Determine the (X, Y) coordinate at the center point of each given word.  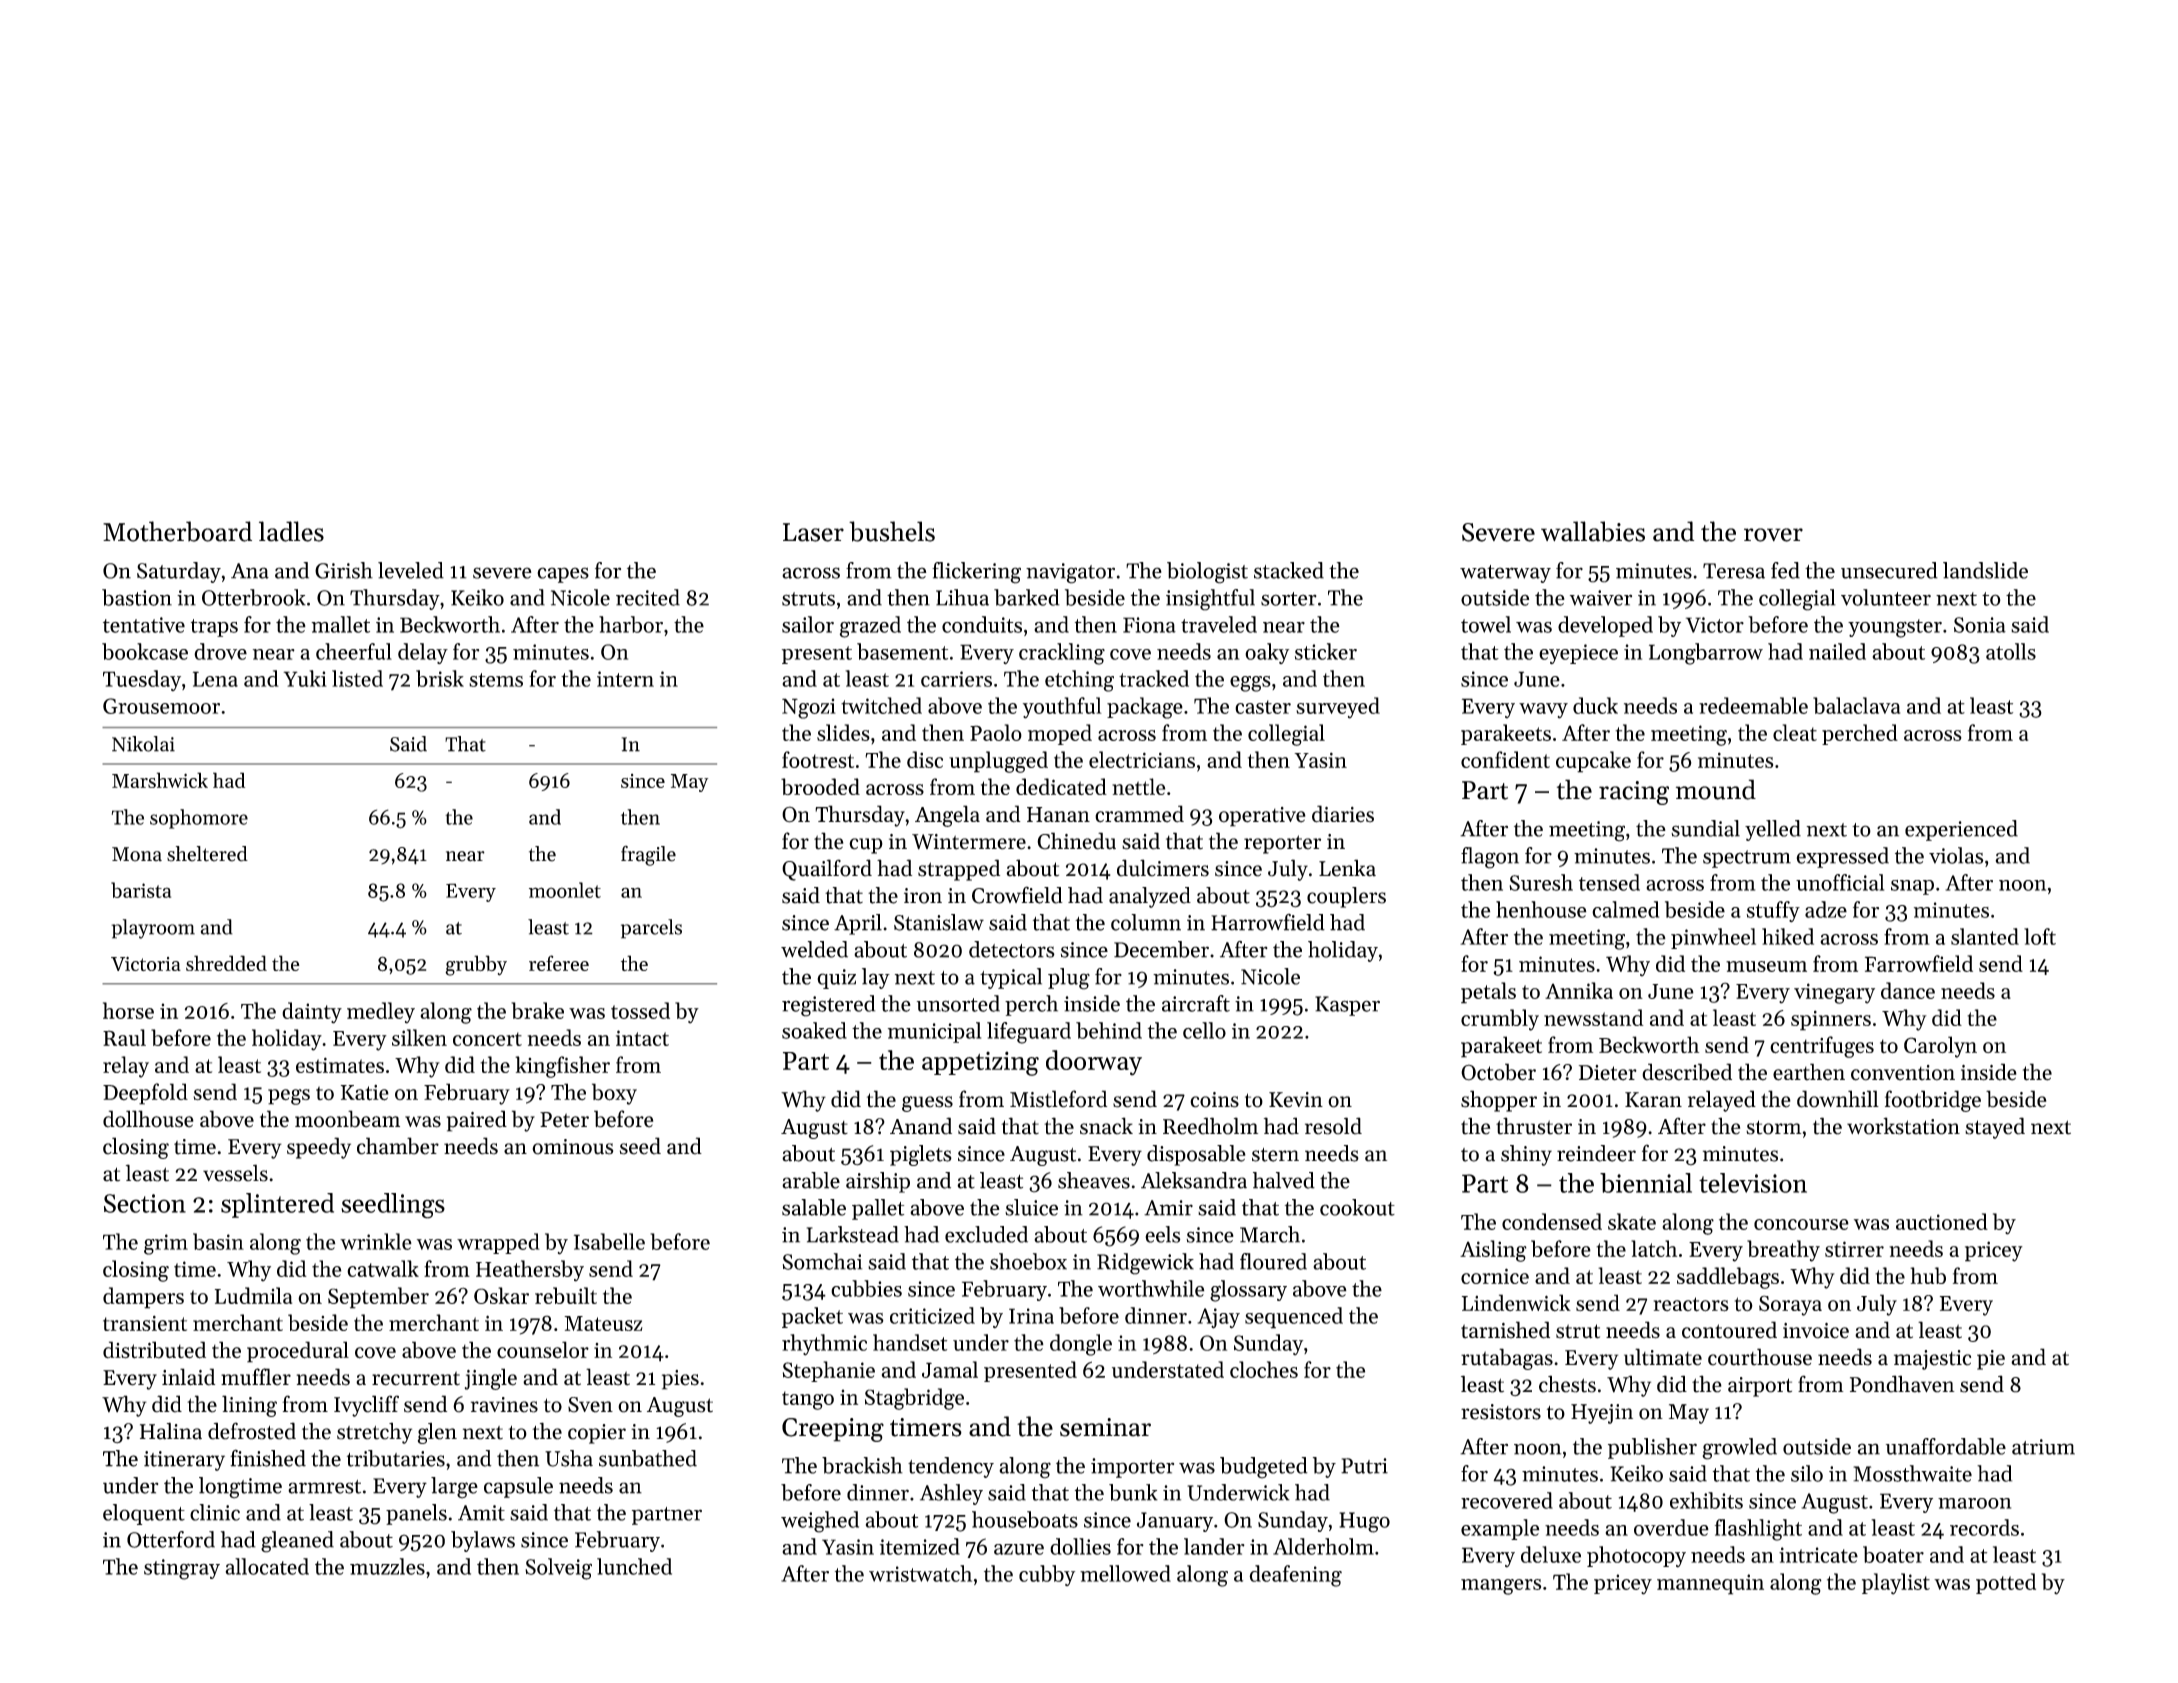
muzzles (387, 1566)
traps (214, 628)
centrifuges (1822, 1047)
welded (814, 949)
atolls (2011, 651)
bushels (892, 531)
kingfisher (562, 1067)
